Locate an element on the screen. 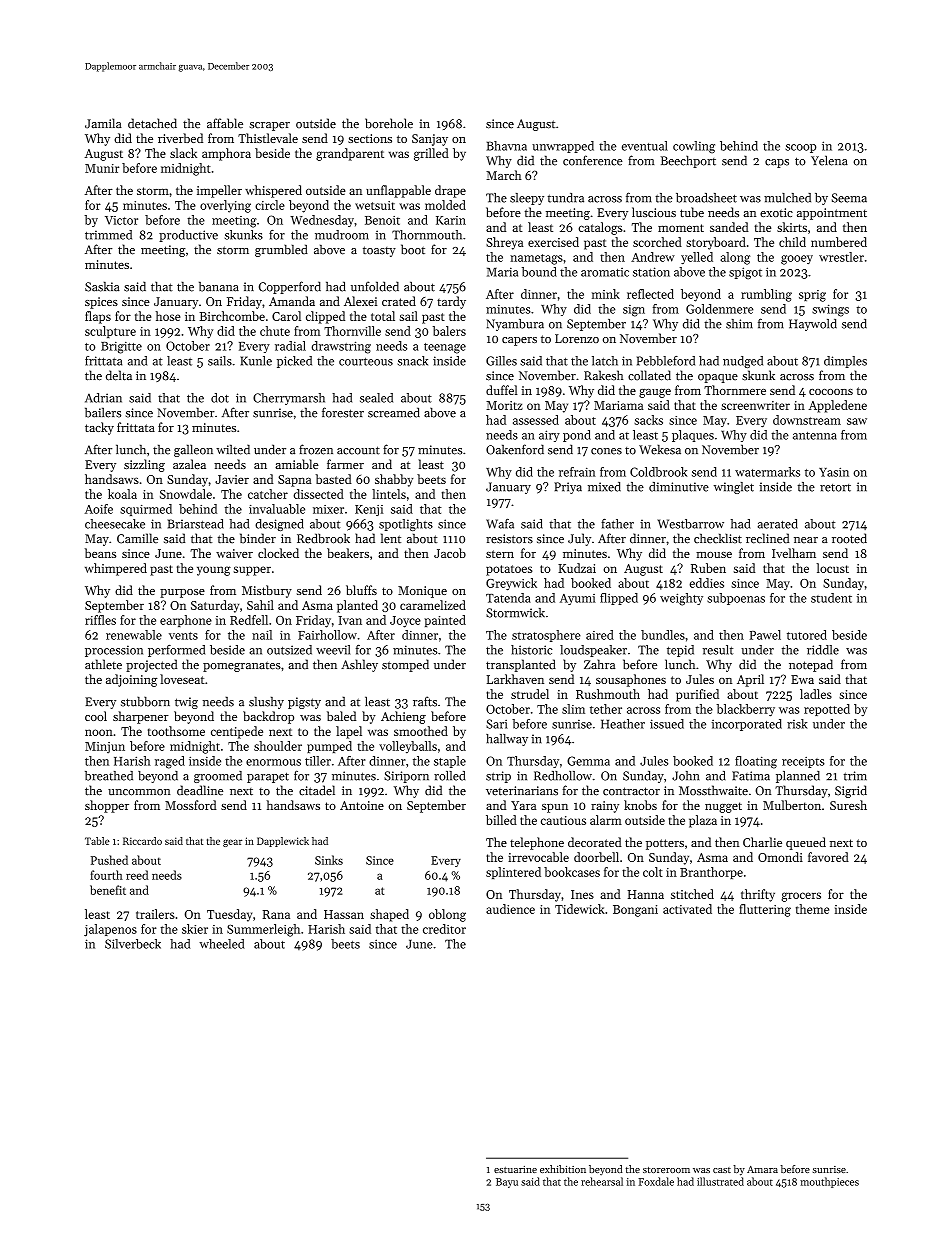 The width and height of the screenshot is (952, 1233). wheeled is located at coordinates (221, 944).
